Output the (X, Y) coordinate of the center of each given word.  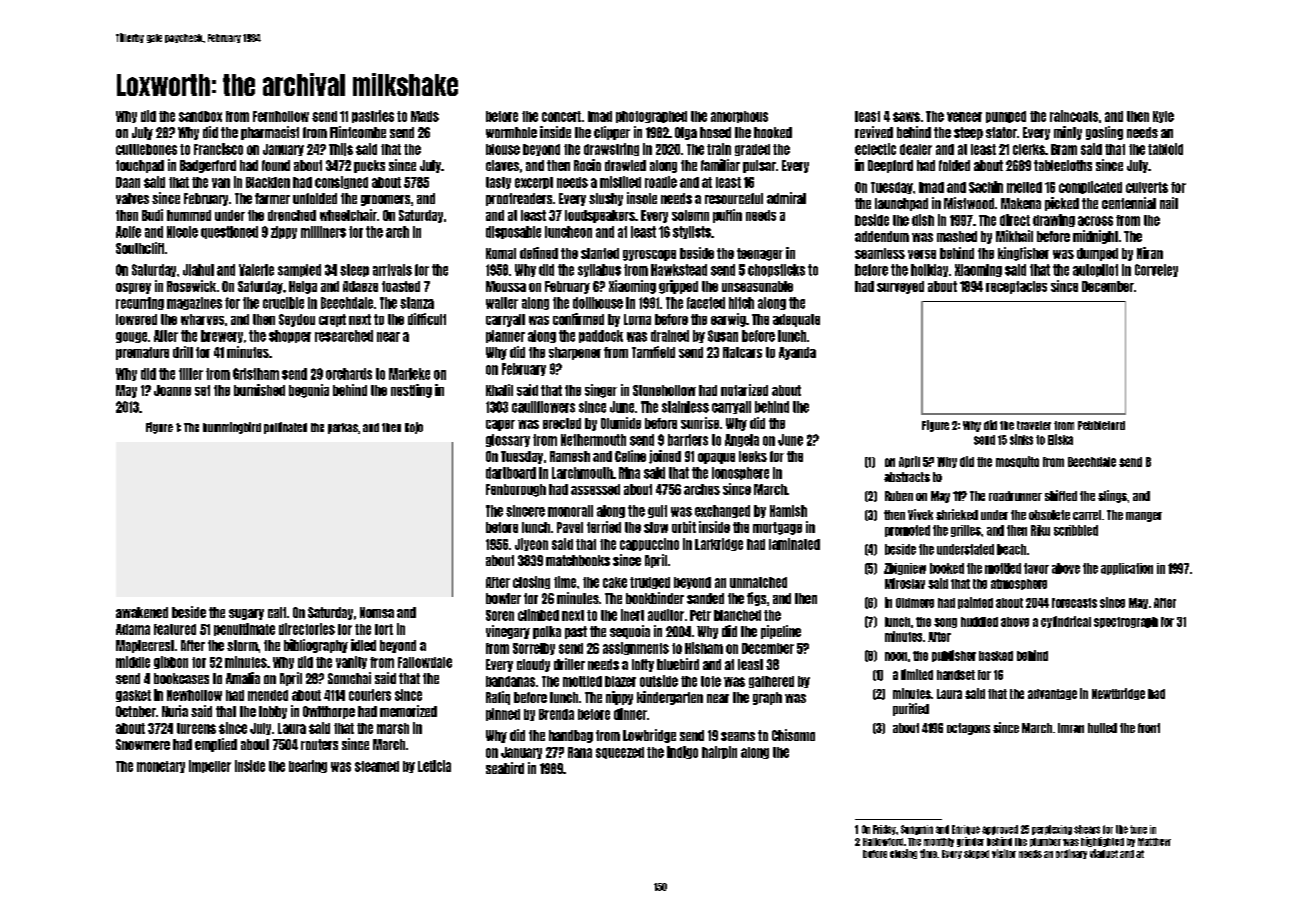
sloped (976, 854)
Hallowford (883, 842)
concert (561, 116)
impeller (210, 766)
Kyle (1163, 117)
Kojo (414, 428)
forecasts (1074, 603)
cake (615, 582)
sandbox (200, 116)
